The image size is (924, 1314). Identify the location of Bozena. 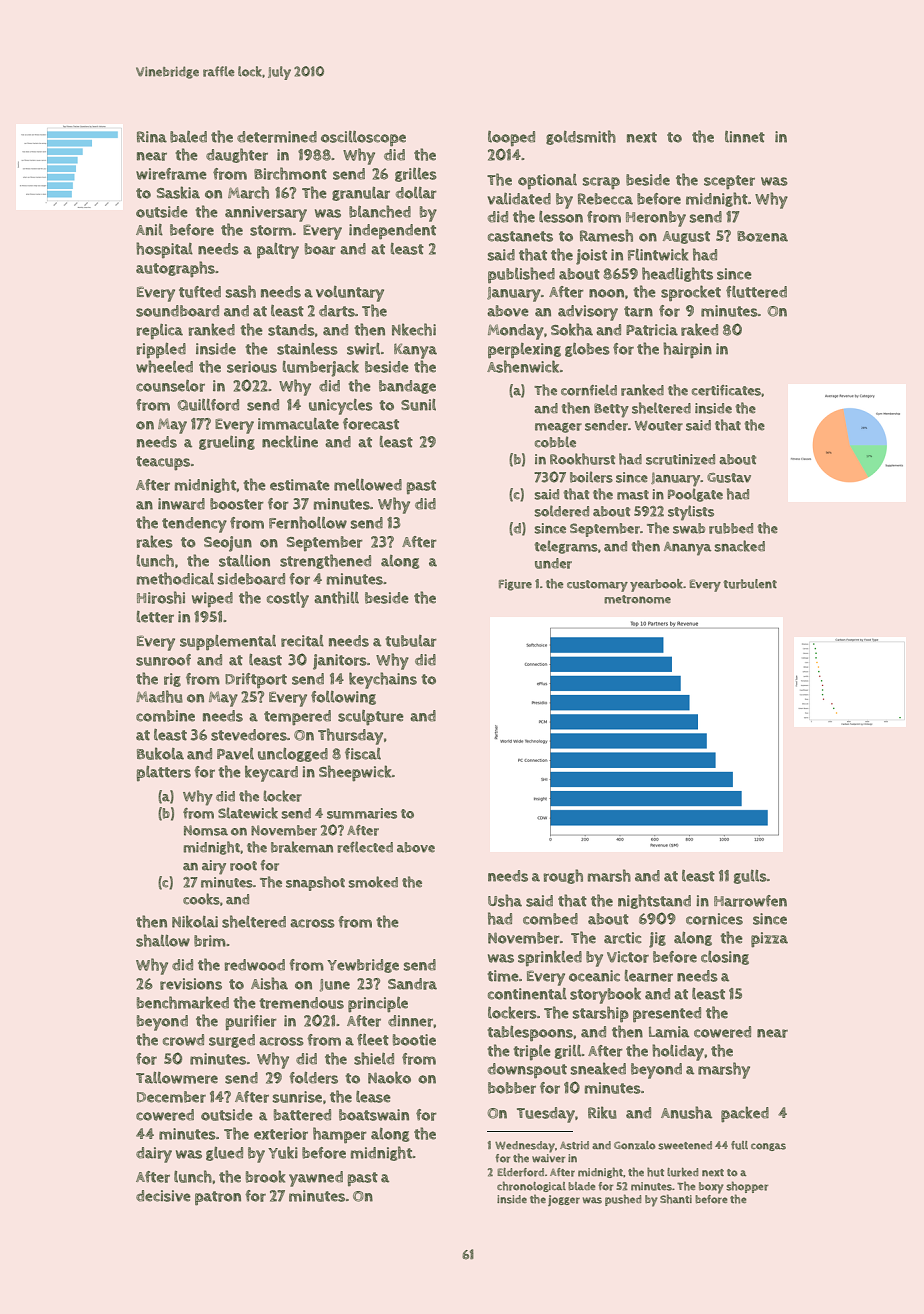
(762, 236).
